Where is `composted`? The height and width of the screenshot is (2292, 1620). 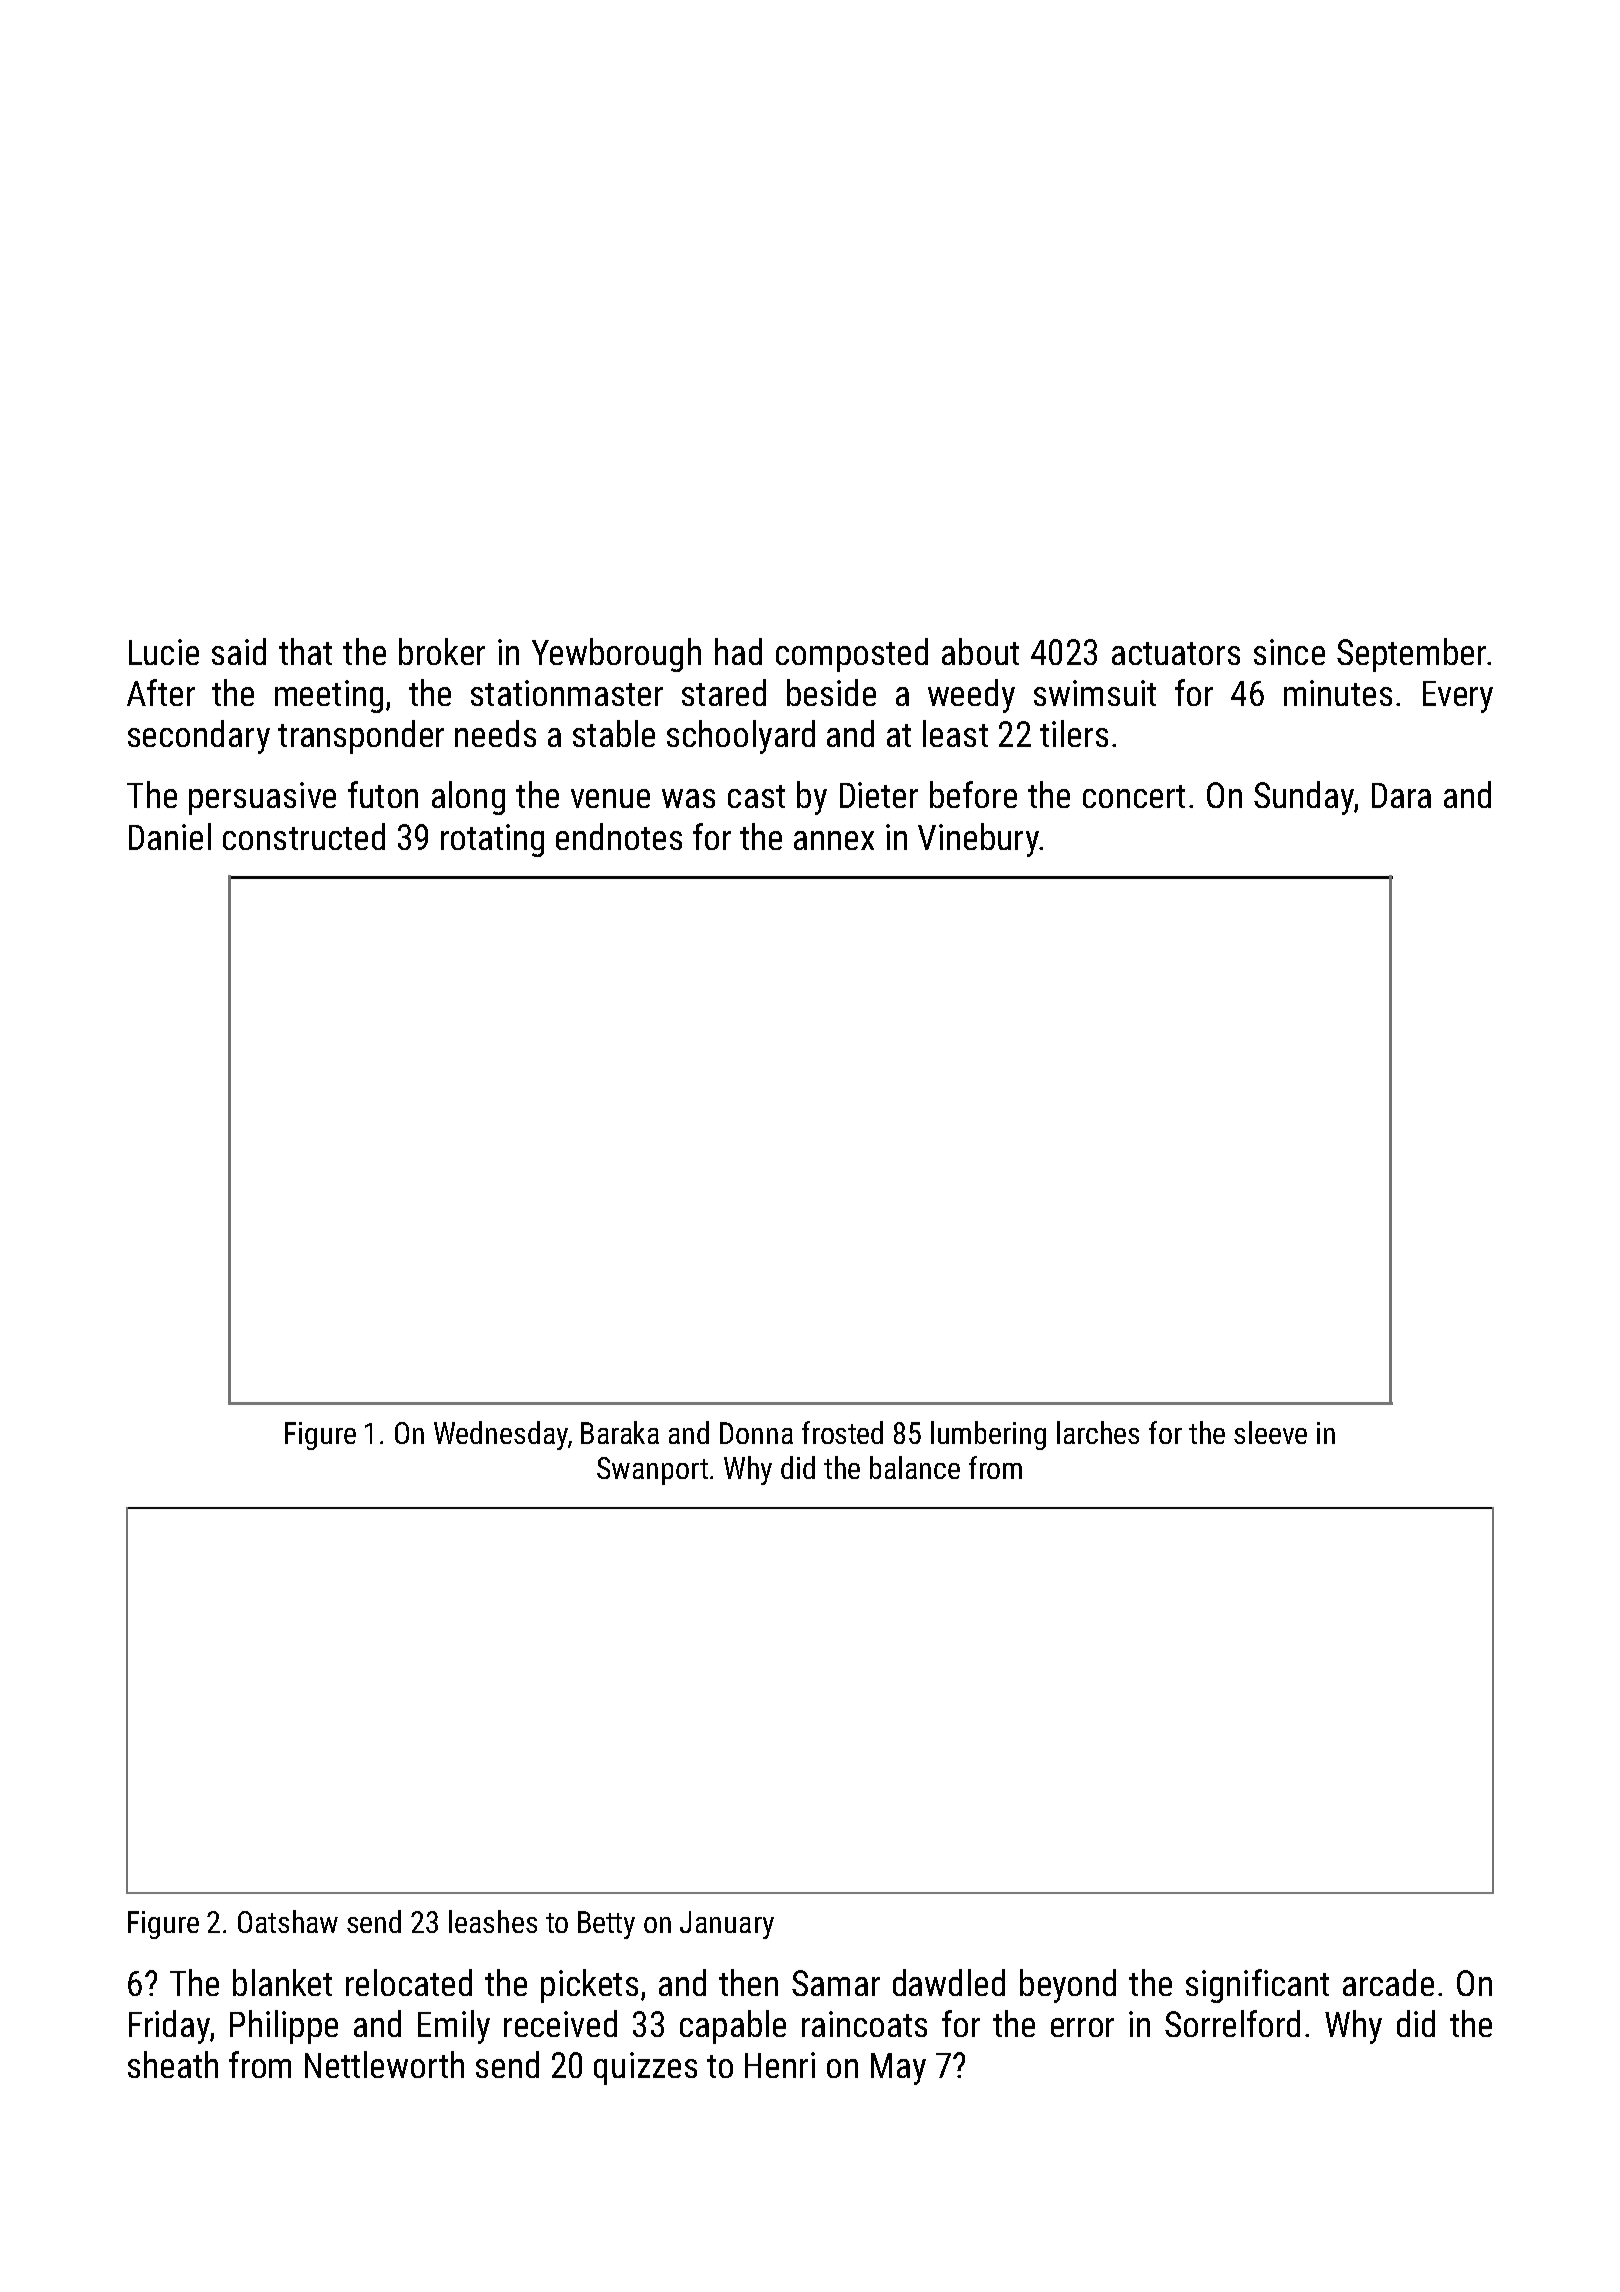
composted is located at coordinates (852, 655).
